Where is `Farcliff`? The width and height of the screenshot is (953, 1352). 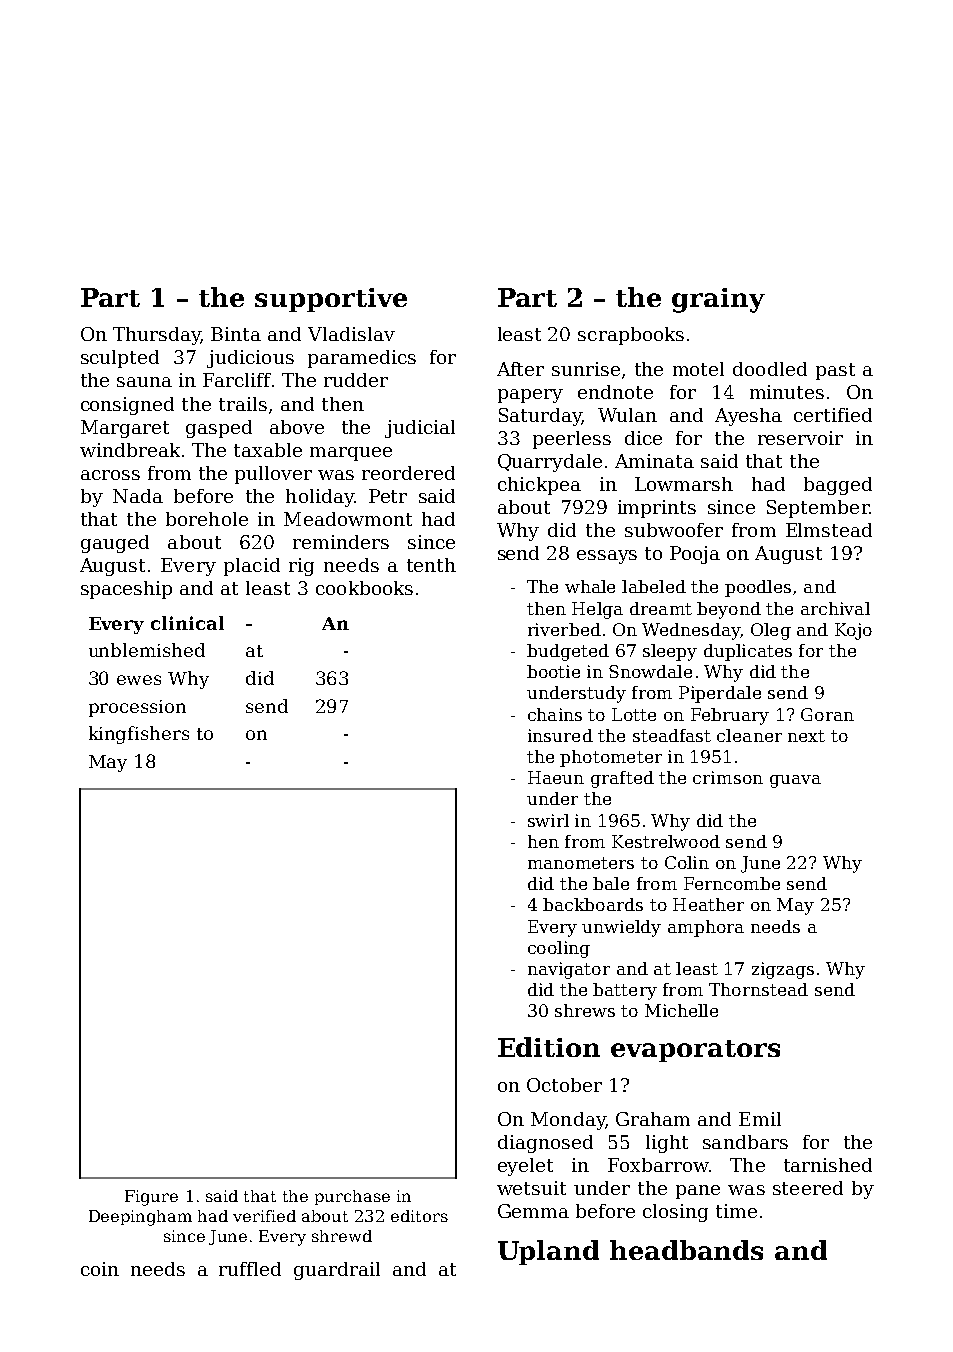 Farcliff is located at coordinates (237, 380).
